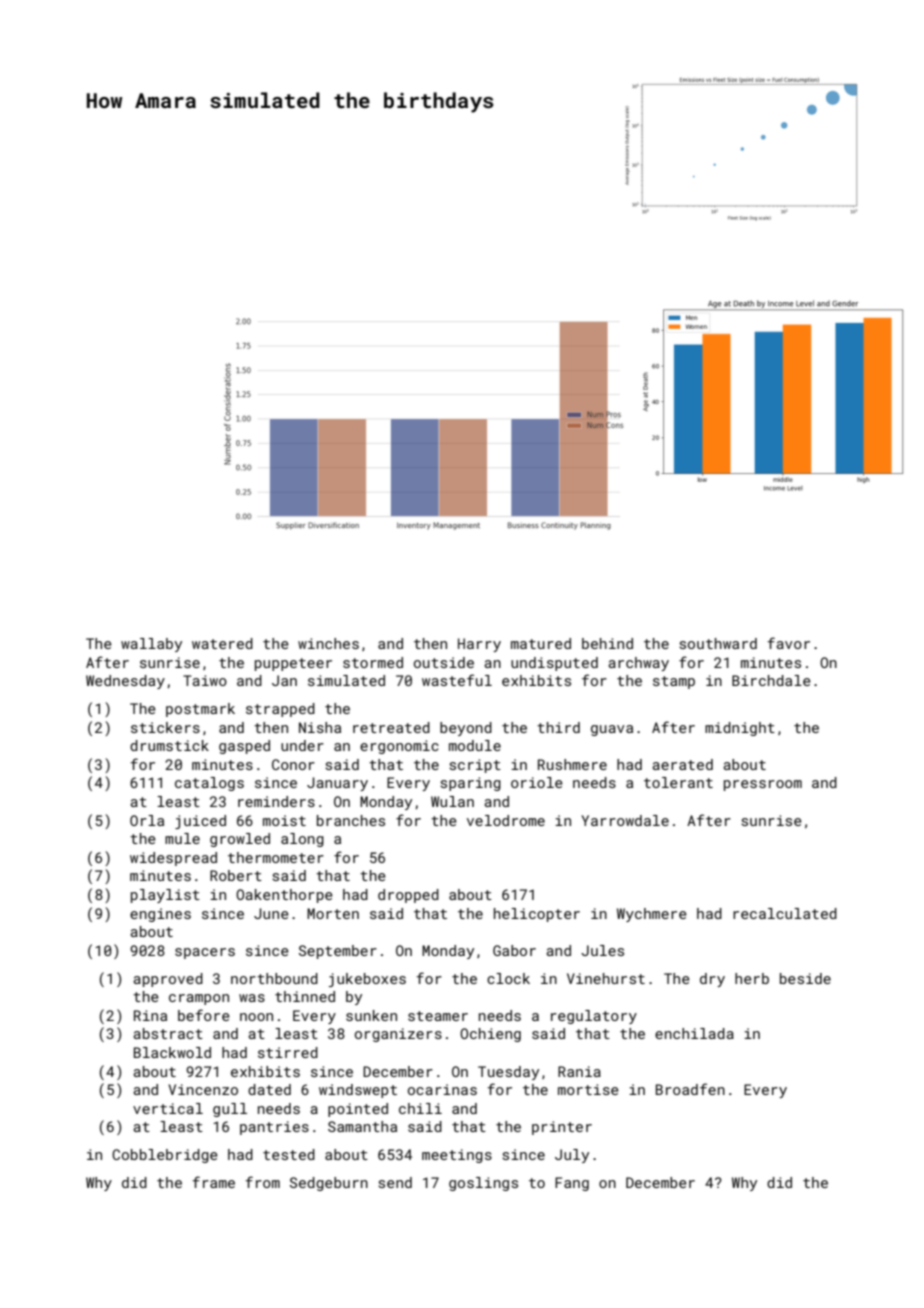  I want to click on Jules, so click(602, 950).
